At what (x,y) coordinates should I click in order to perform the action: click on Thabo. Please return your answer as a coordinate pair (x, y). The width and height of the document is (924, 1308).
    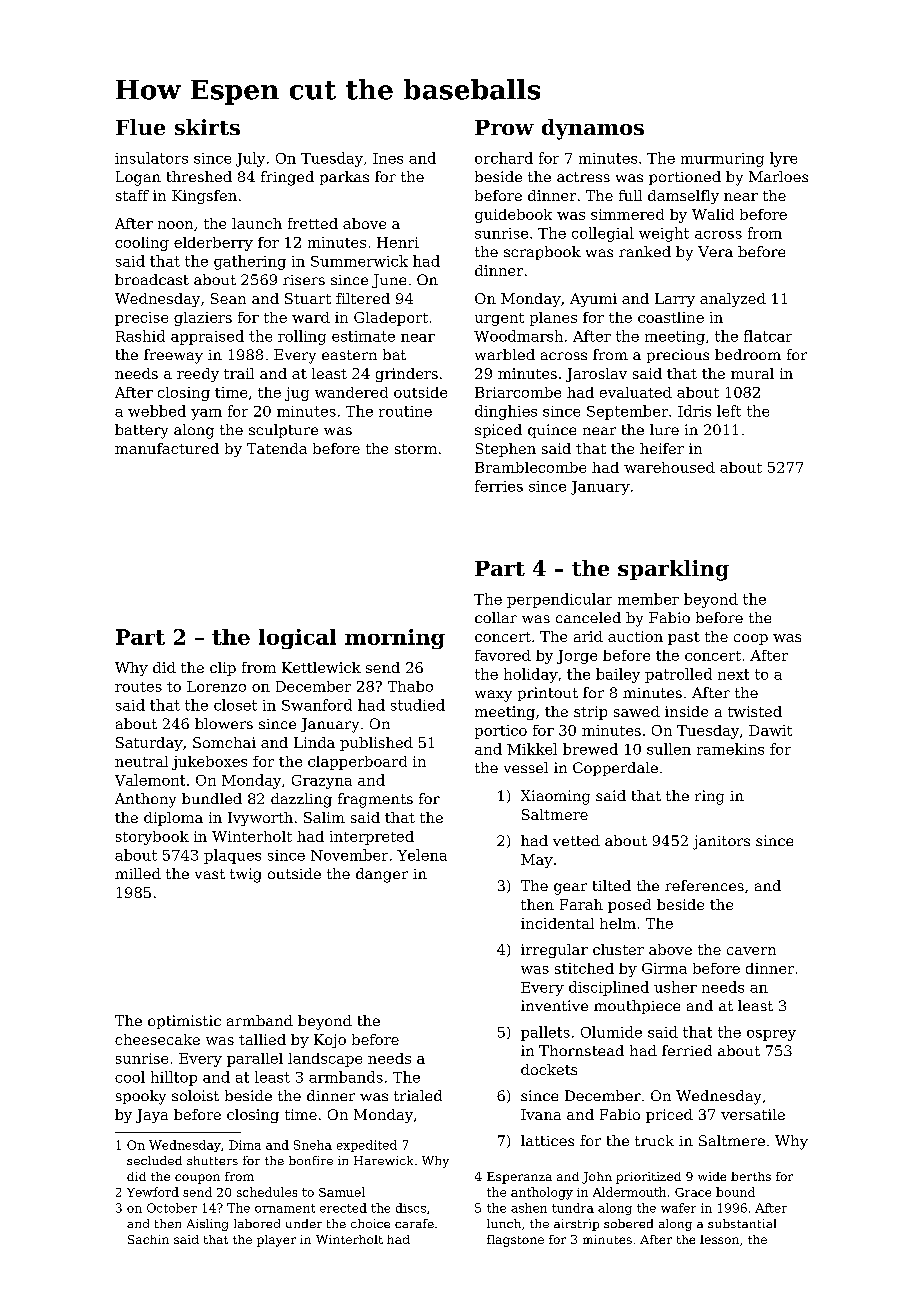
    Looking at the image, I should click on (410, 686).
